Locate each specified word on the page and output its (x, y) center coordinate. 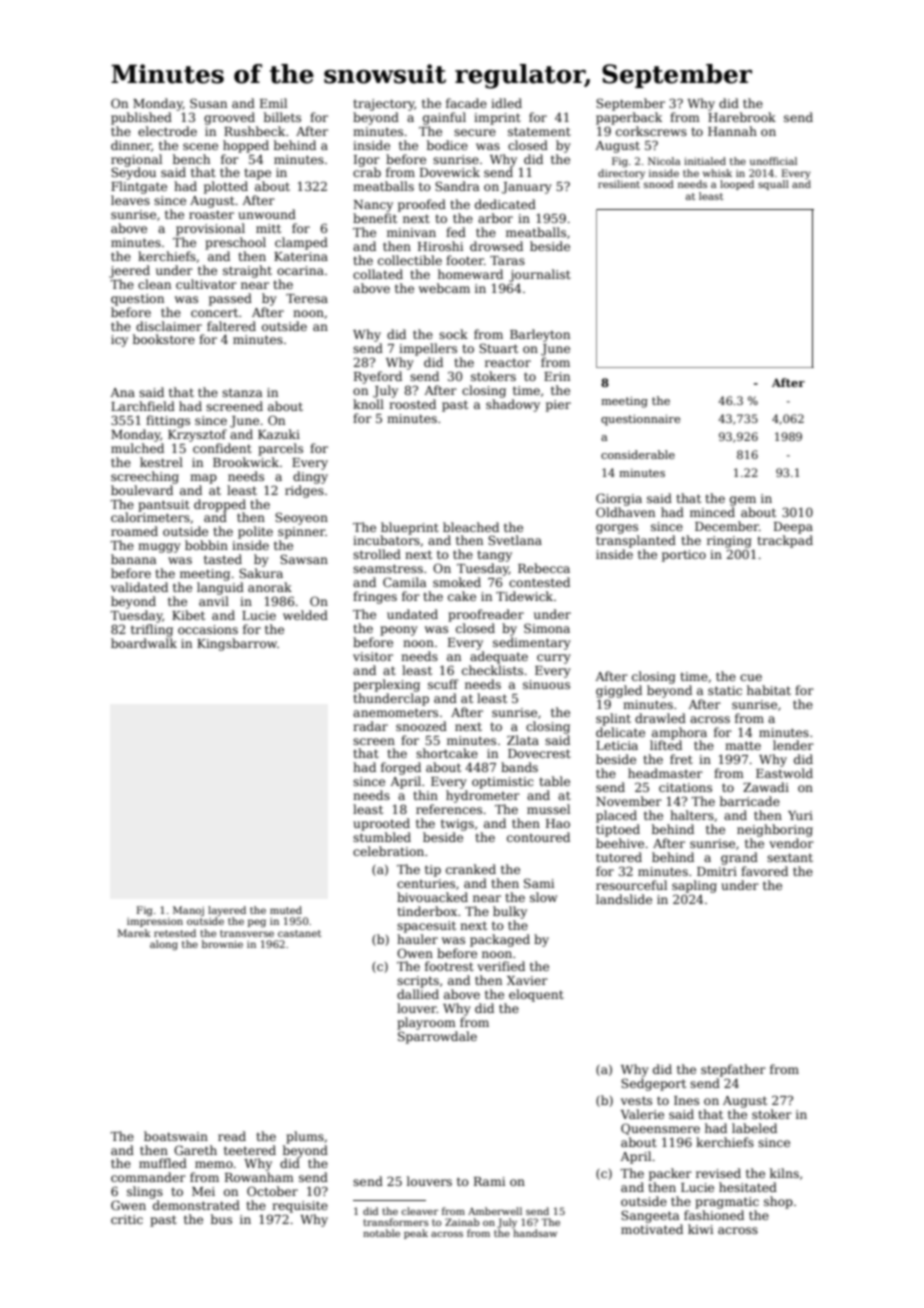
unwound (267, 214)
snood (659, 184)
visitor (373, 656)
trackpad (785, 541)
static (725, 690)
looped (737, 185)
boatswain (176, 1136)
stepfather (733, 1070)
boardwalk (144, 643)
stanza (242, 392)
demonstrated (196, 1205)
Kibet (188, 615)
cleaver (420, 1211)
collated (378, 274)
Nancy (373, 206)
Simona (547, 628)
